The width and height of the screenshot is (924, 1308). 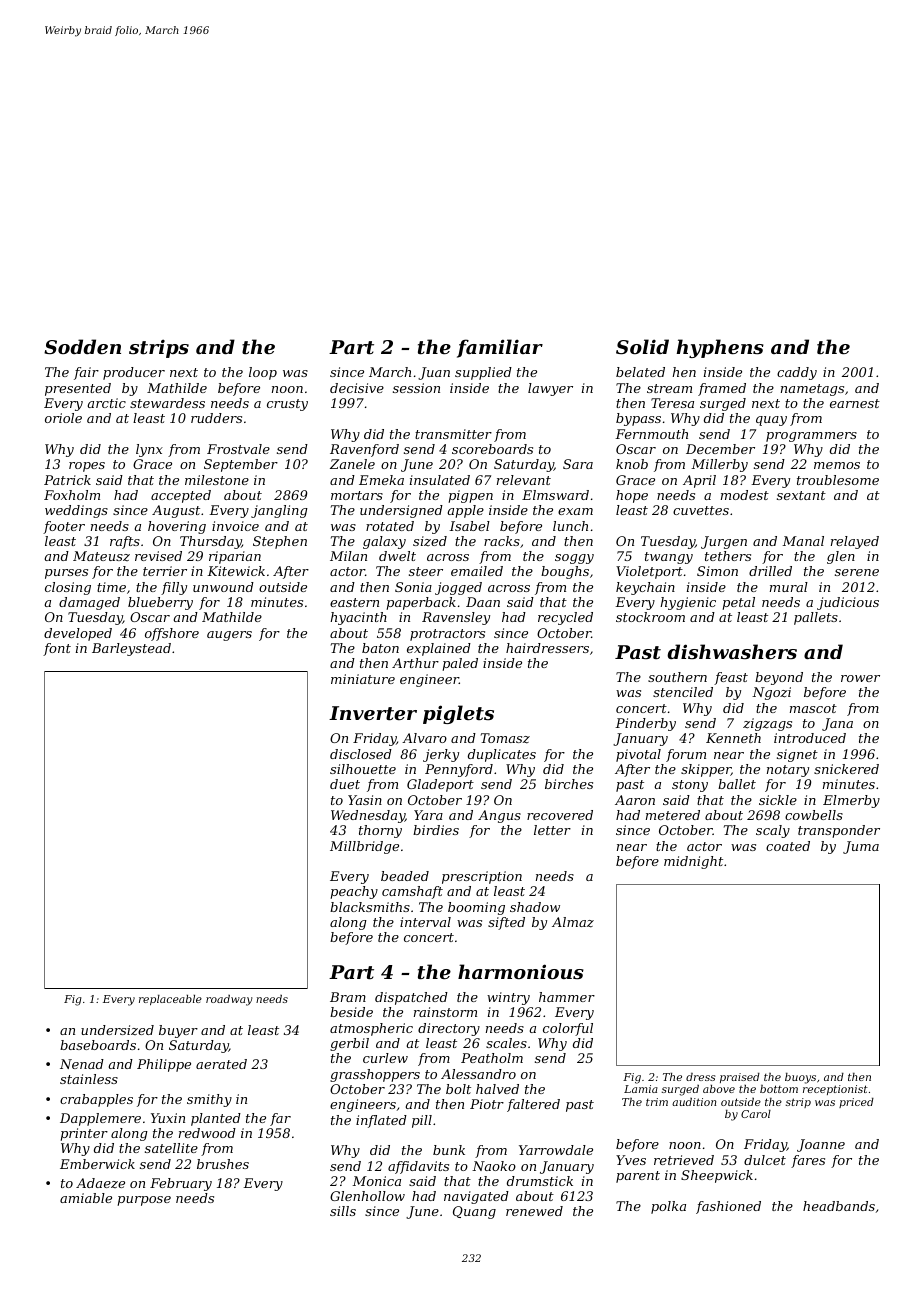 What do you see at coordinates (800, 1078) in the screenshot?
I see `buoys` at bounding box center [800, 1078].
